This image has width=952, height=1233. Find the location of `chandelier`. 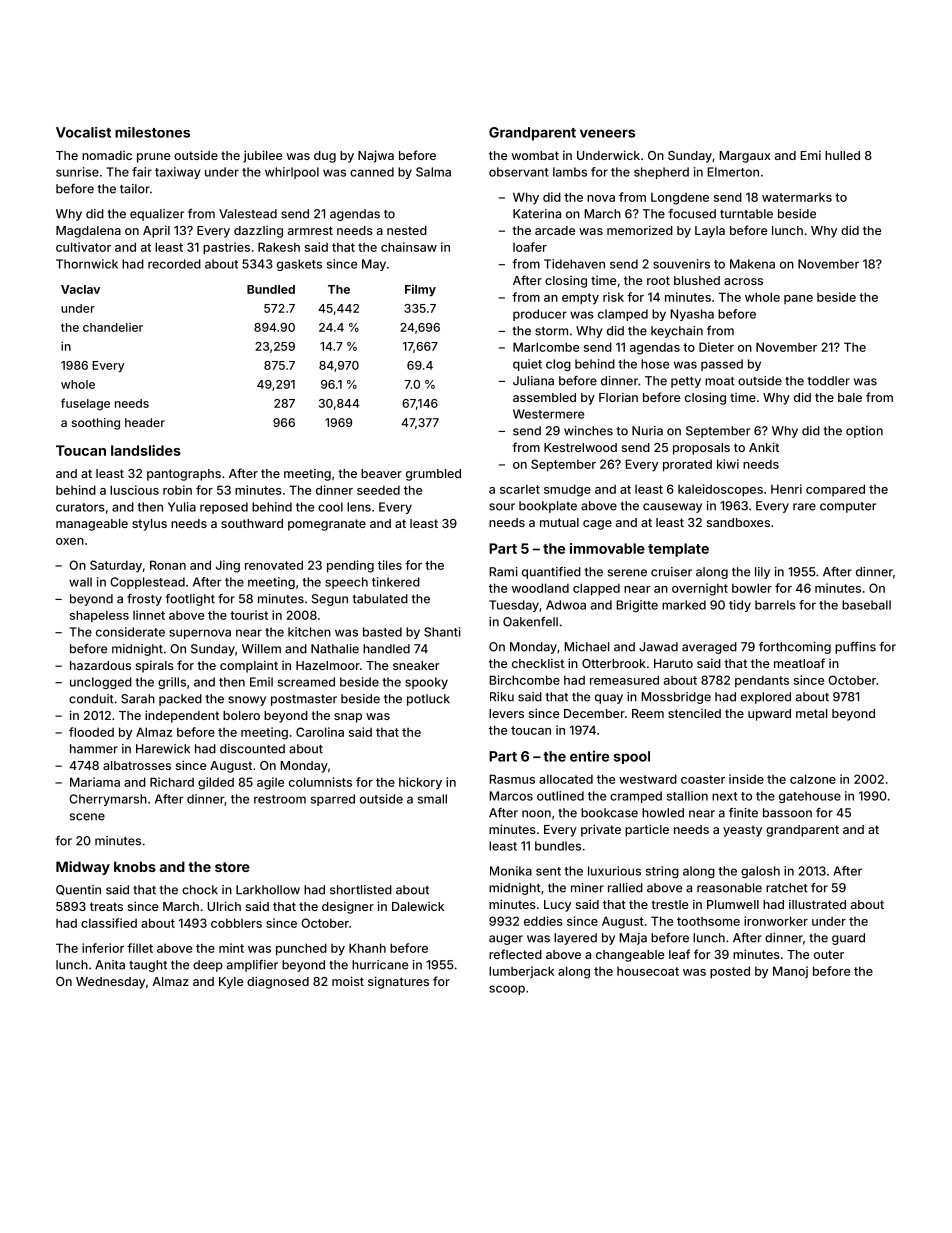

chandelier is located at coordinates (113, 327).
